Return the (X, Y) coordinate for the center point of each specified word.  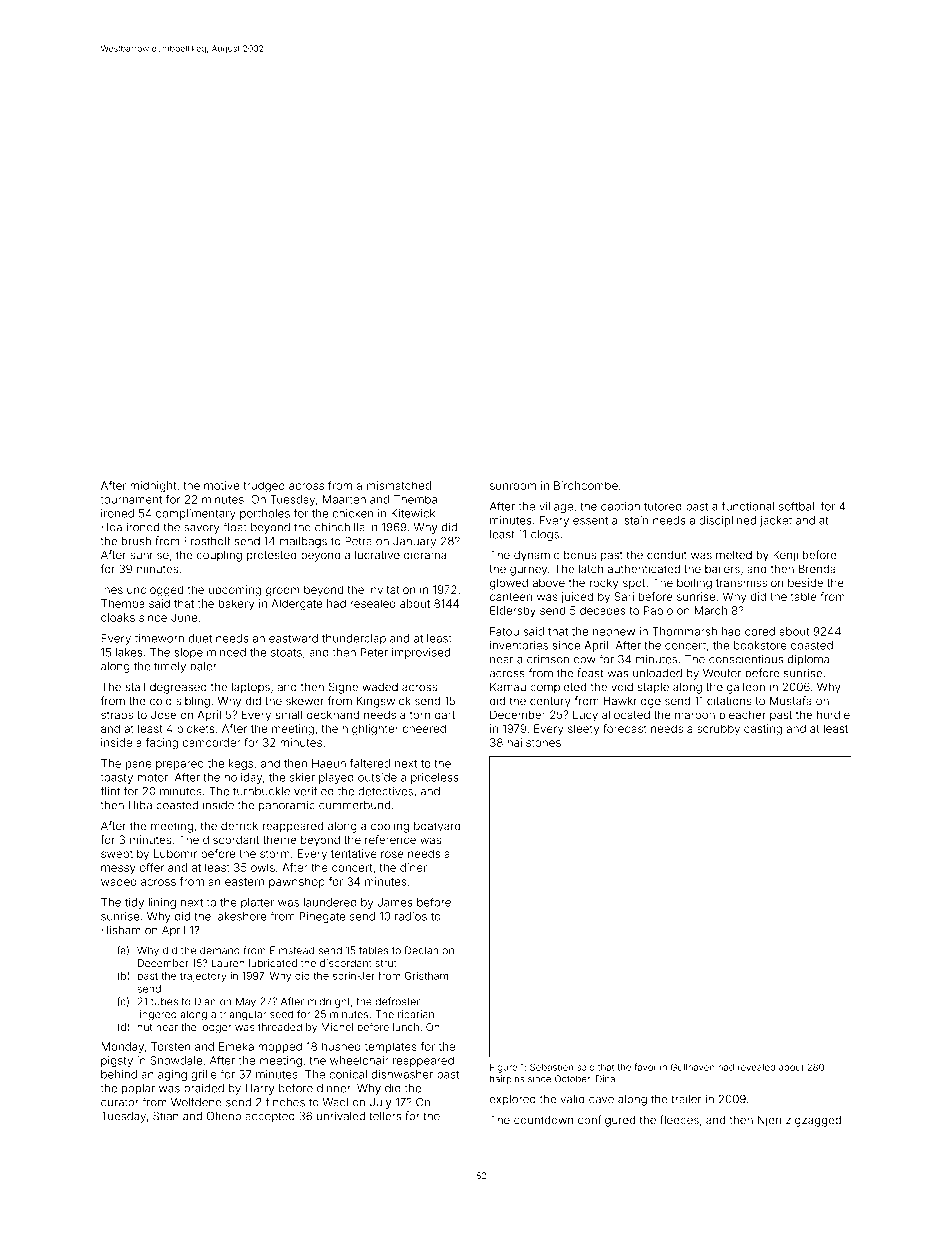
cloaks (118, 617)
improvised (421, 653)
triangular (243, 1015)
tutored (663, 506)
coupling (219, 556)
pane (139, 765)
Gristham (426, 976)
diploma (808, 660)
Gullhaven (693, 1067)
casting (763, 730)
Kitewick (413, 513)
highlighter (370, 730)
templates (391, 1047)
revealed (756, 1067)
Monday (122, 1047)
